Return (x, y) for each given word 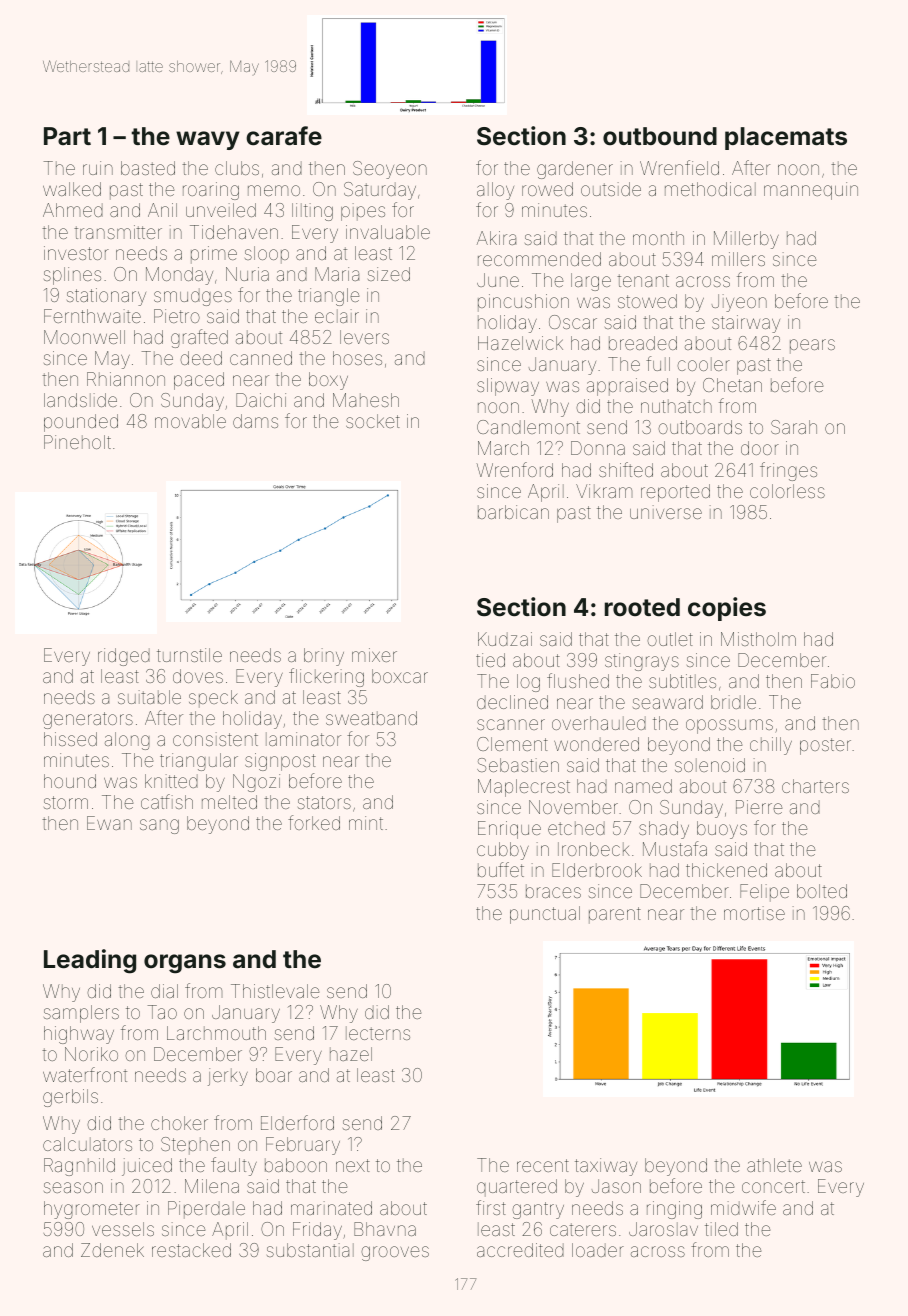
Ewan (109, 823)
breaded (643, 343)
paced (199, 381)
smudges (193, 297)
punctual (545, 915)
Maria (337, 274)
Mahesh (366, 400)
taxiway (606, 1167)
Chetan (732, 385)
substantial (310, 1250)
